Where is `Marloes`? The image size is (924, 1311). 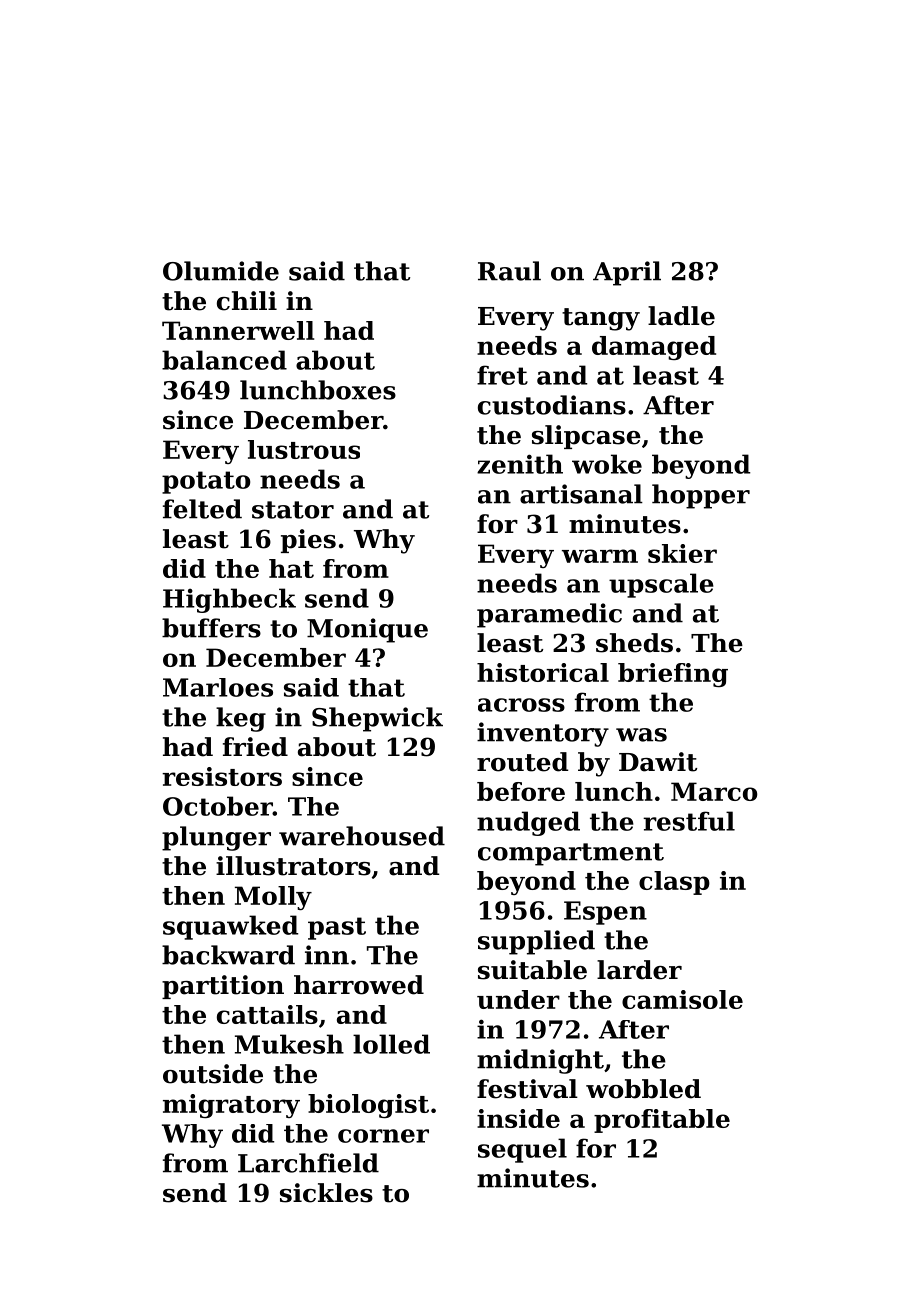
Marloes is located at coordinates (218, 687).
